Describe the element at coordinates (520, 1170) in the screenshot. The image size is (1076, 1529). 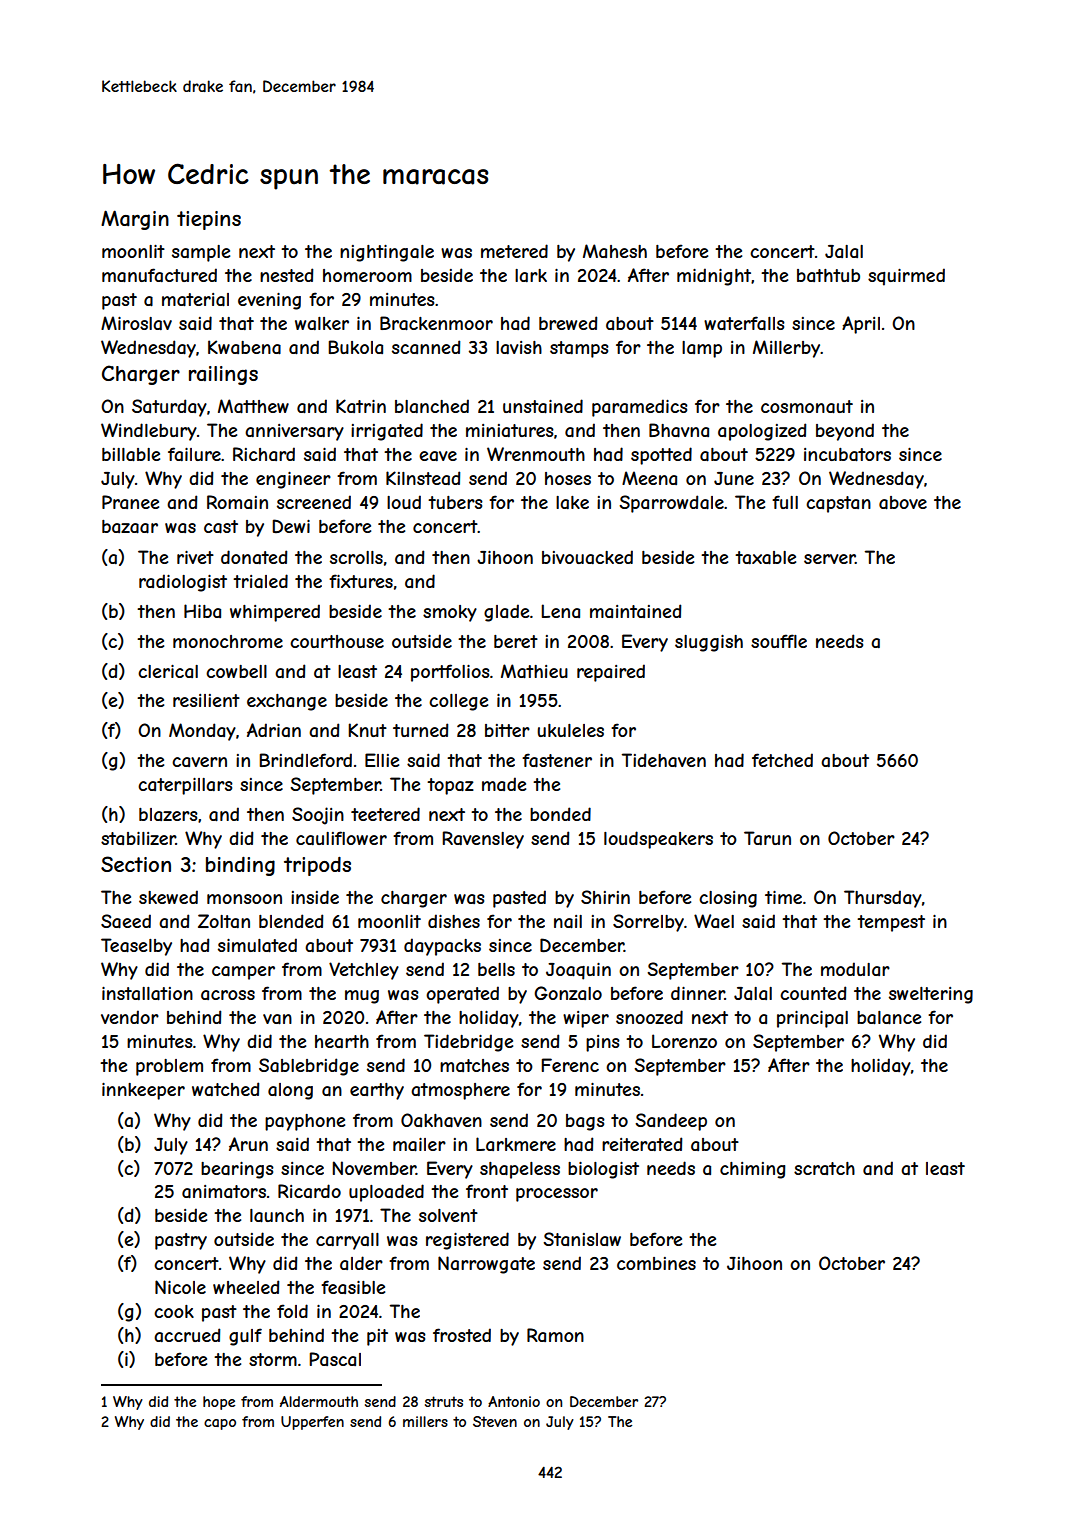
I see `shapeless` at that location.
